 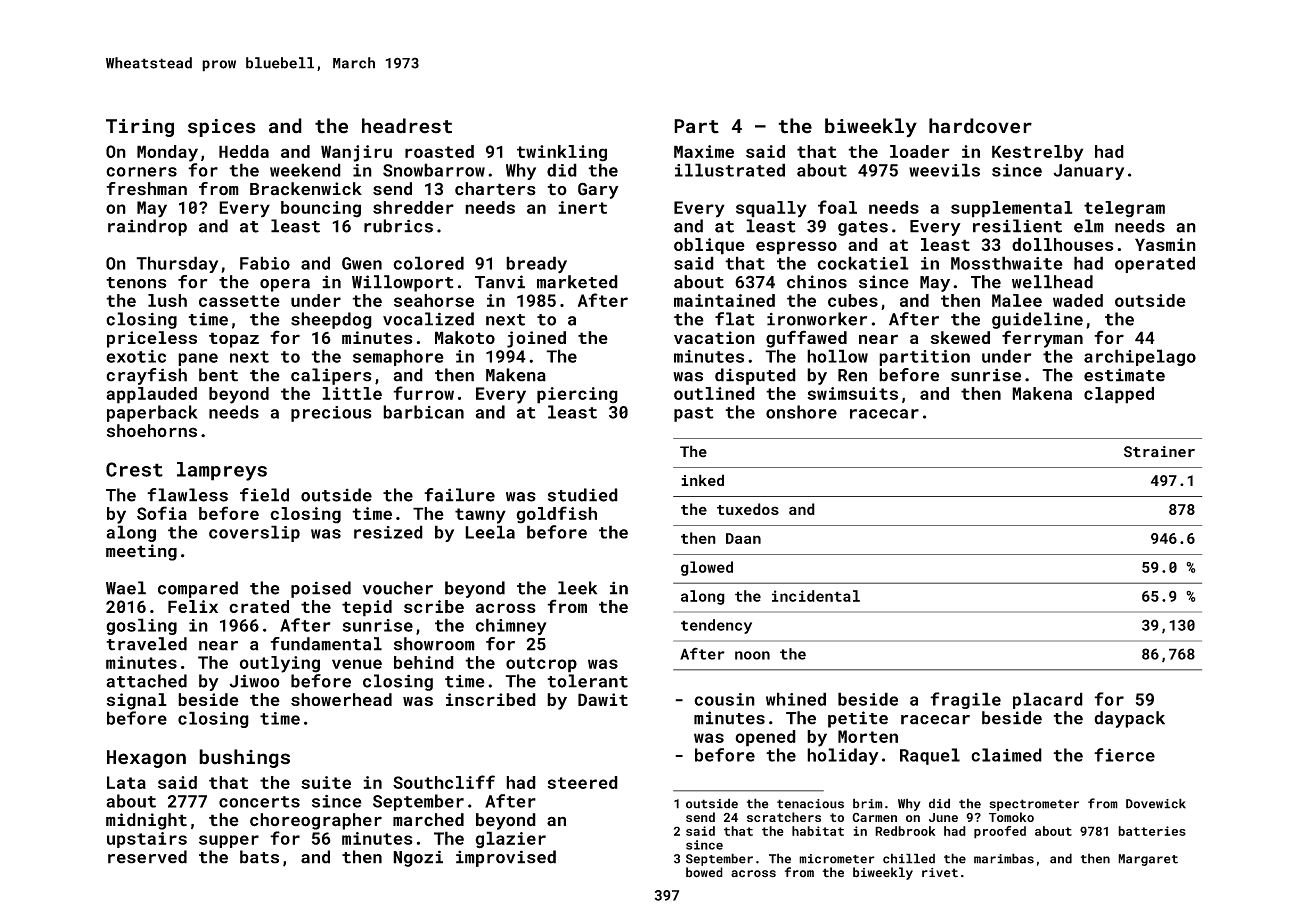 What do you see at coordinates (146, 759) in the screenshot?
I see `Hexagon` at bounding box center [146, 759].
